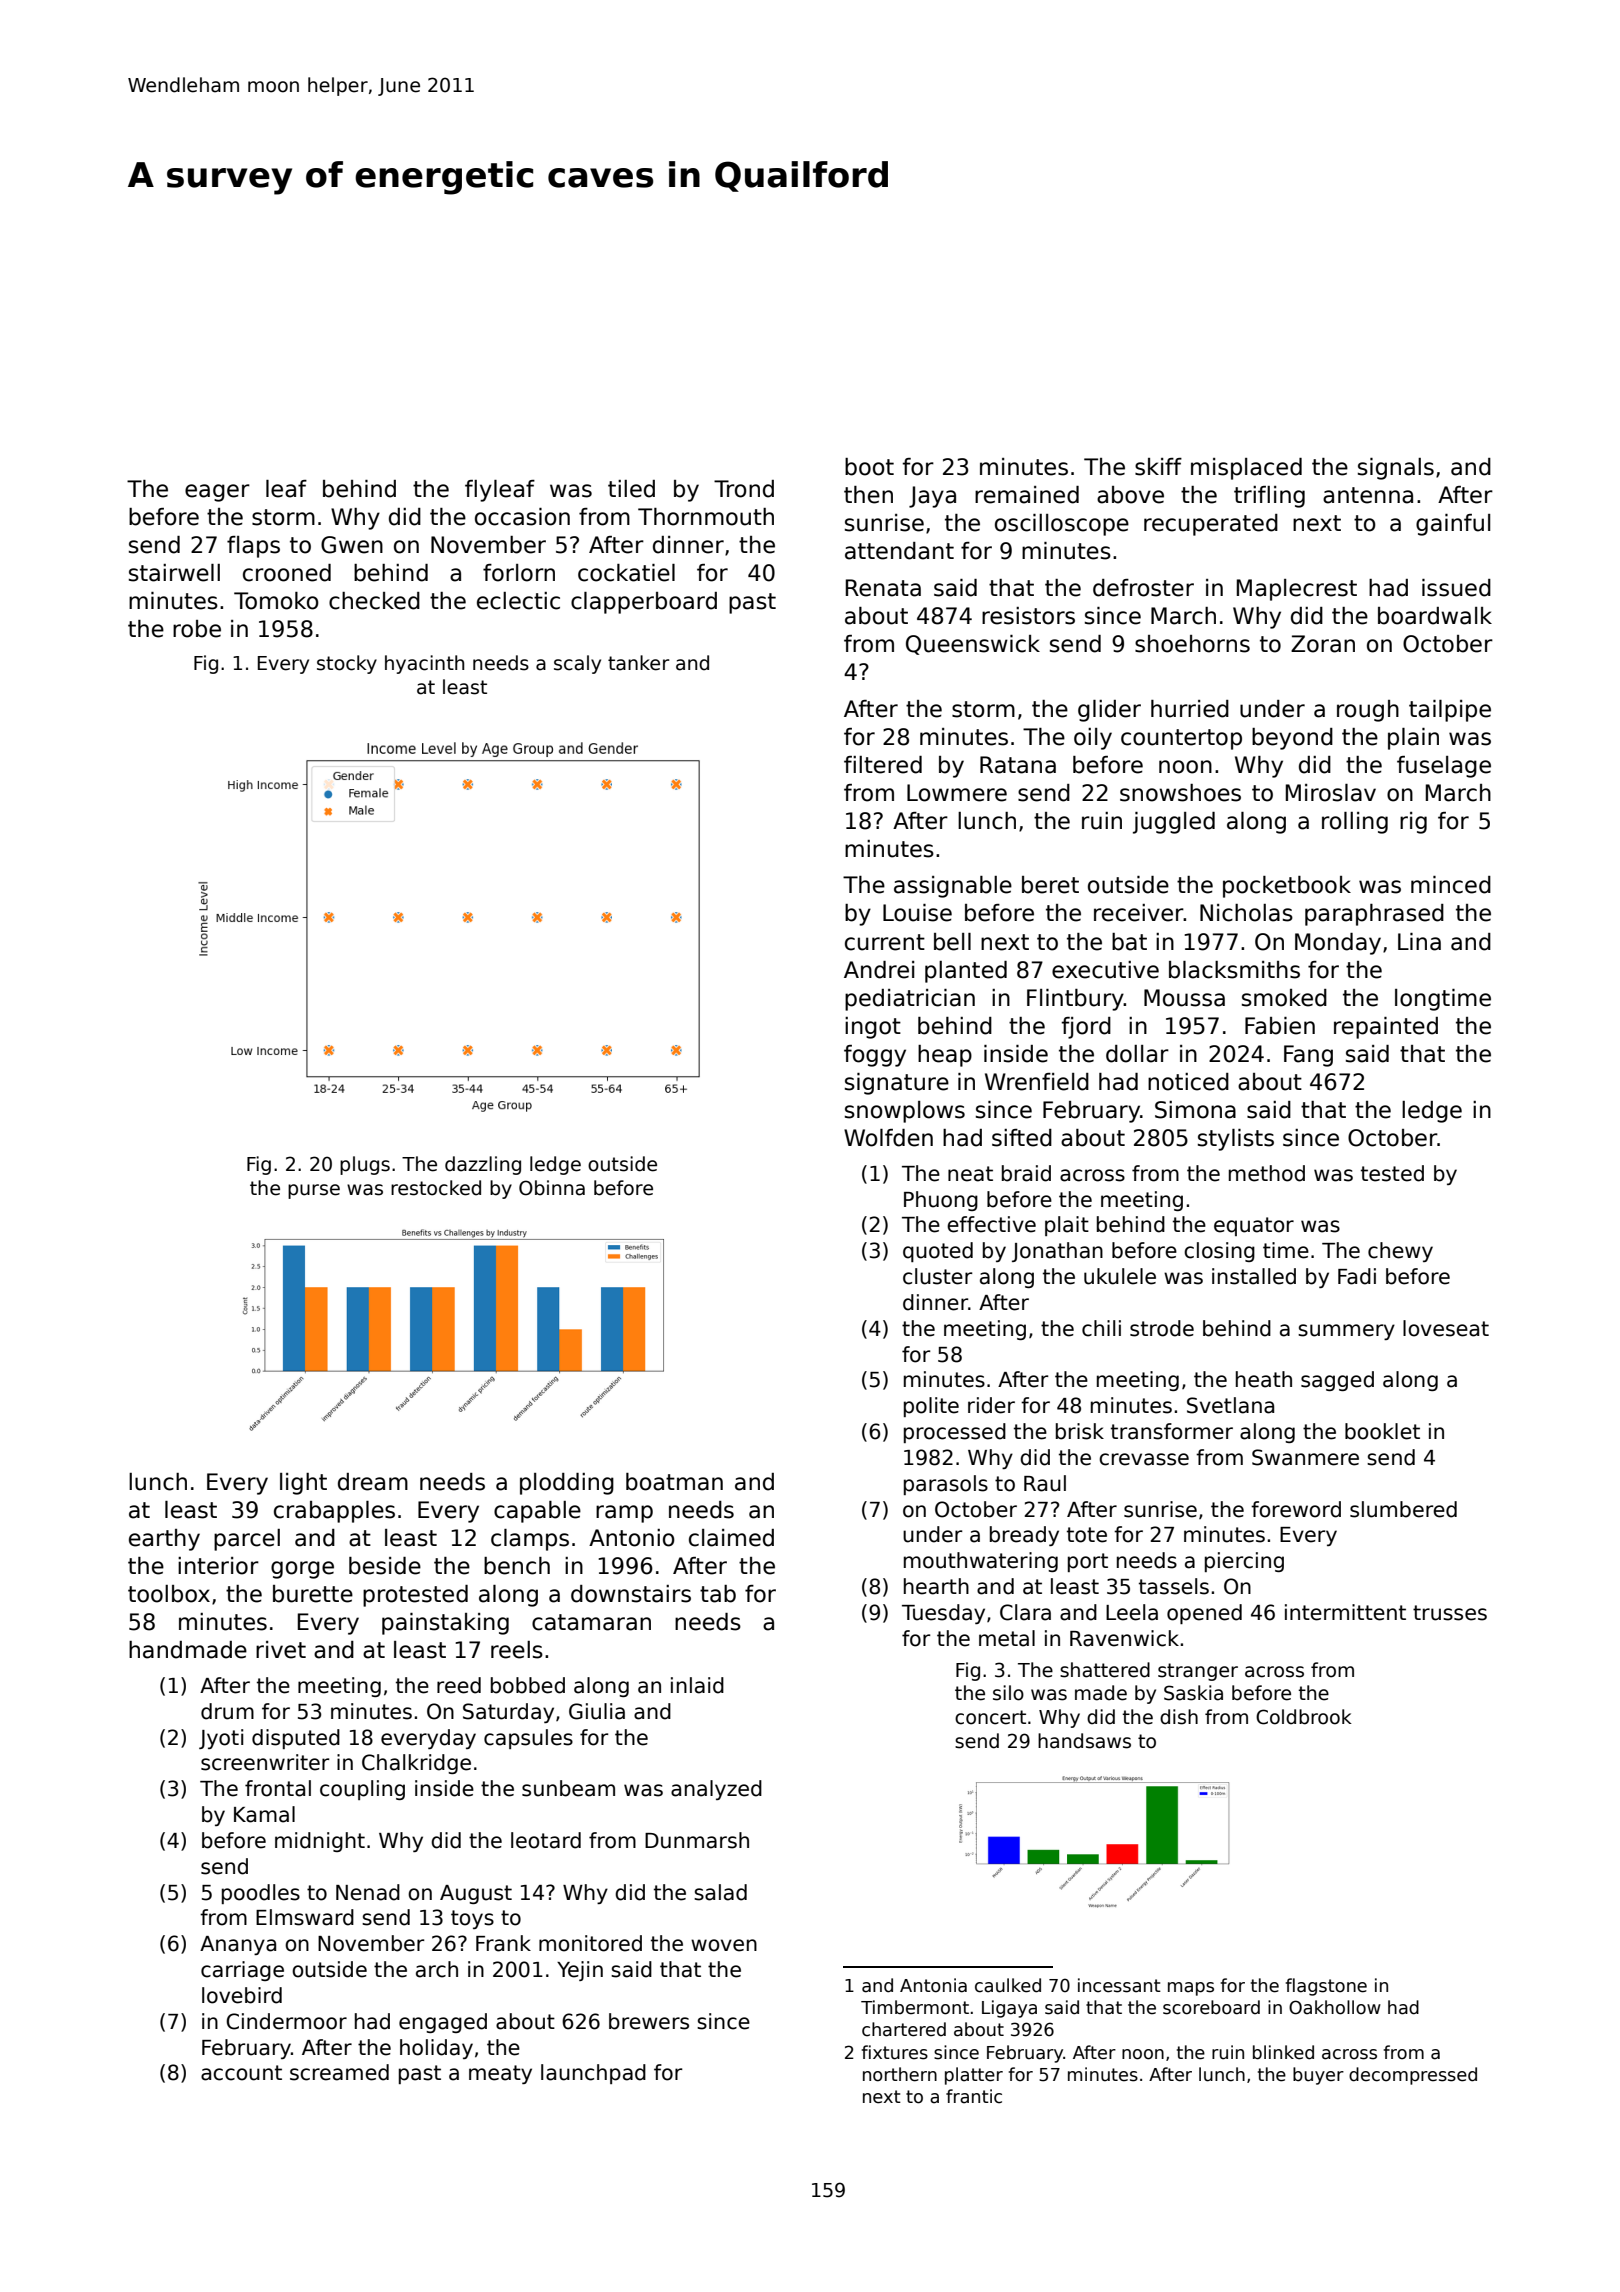  Describe the element at coordinates (1403, 1509) in the document. I see `slumbered` at that location.
